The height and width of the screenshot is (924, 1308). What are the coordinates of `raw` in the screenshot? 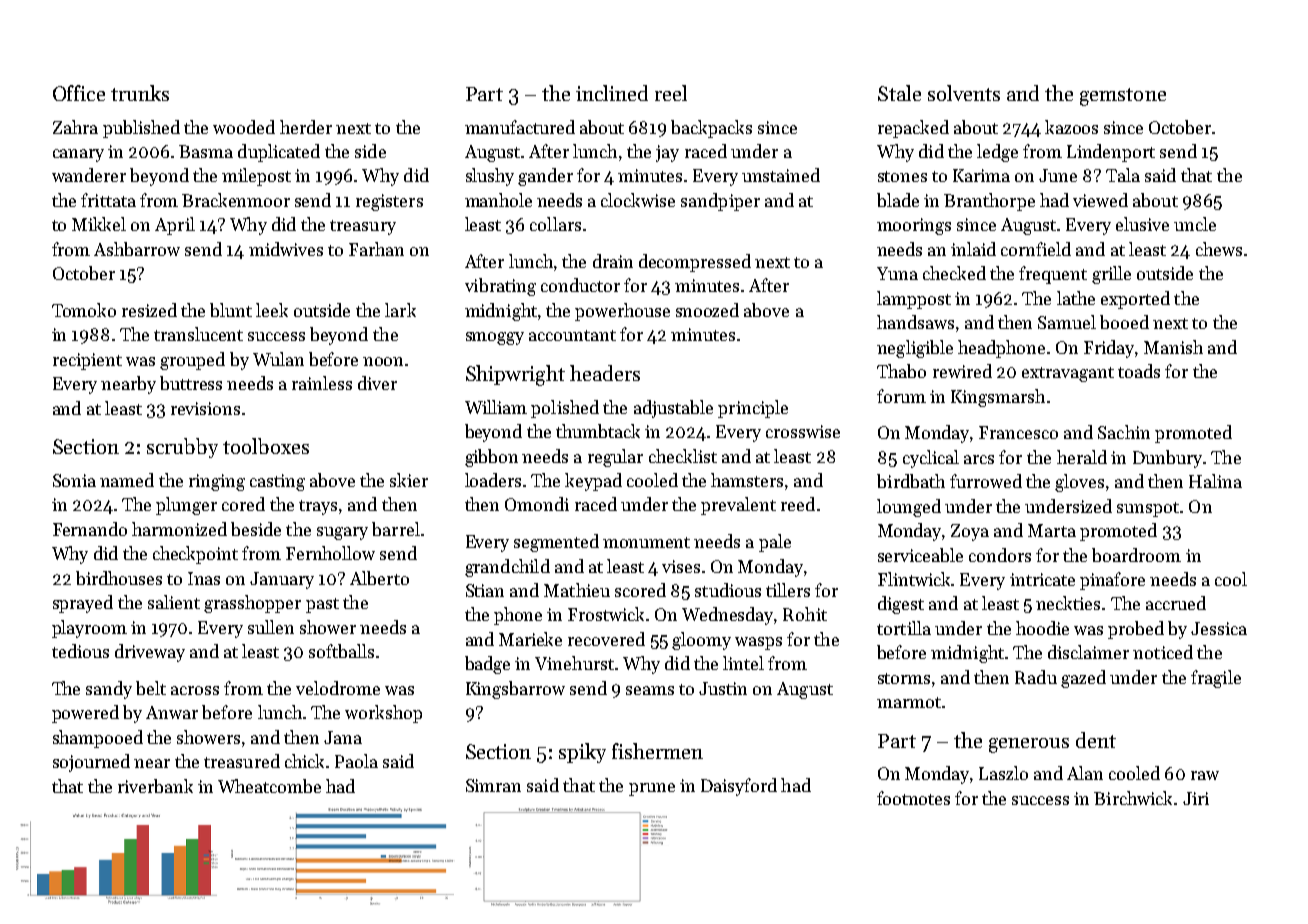 It's located at (1205, 775).
